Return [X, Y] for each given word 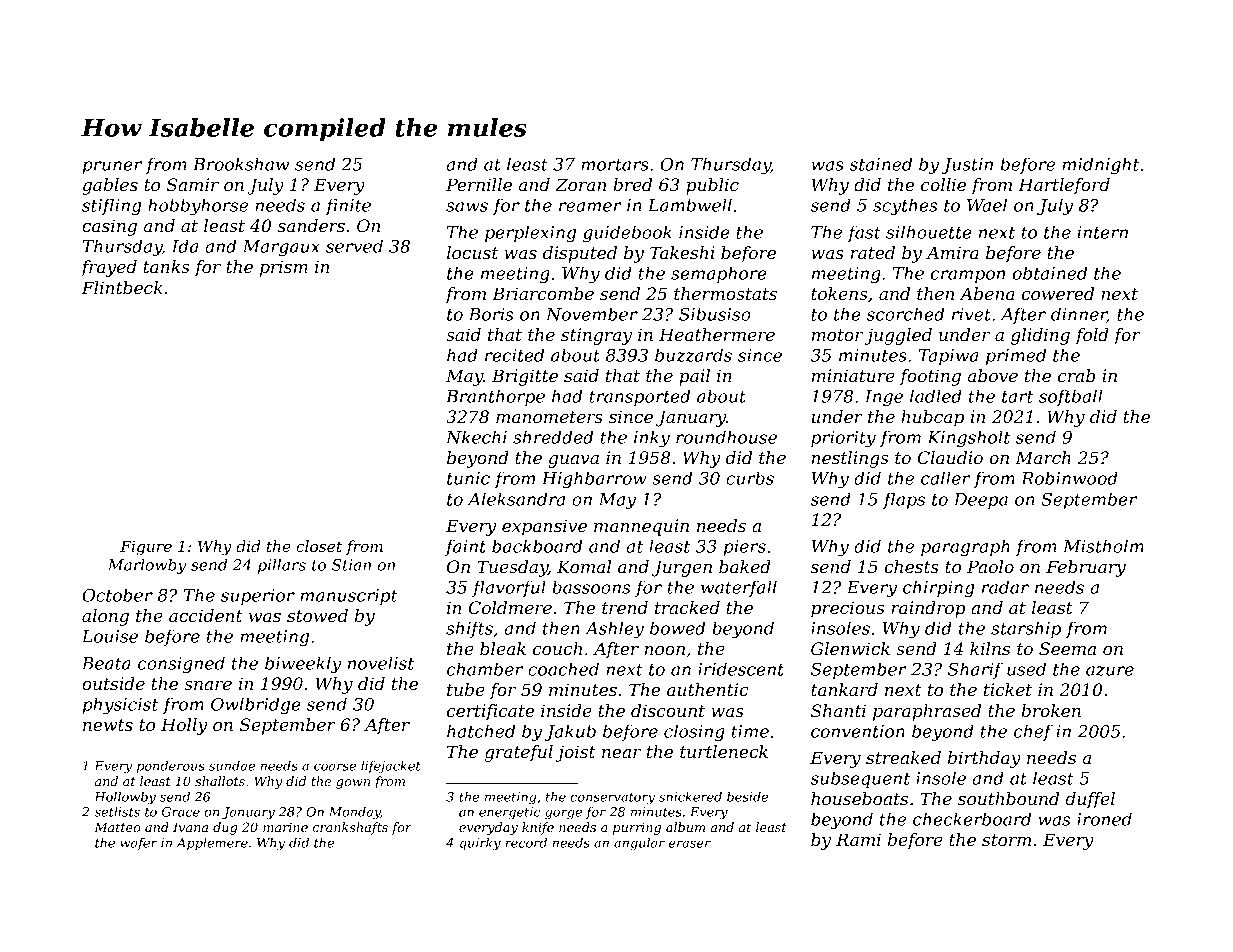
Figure [146, 548]
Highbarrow [594, 480]
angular [639, 844]
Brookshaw [241, 164]
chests [911, 566]
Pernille [479, 184]
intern [1102, 232]
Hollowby [125, 798]
